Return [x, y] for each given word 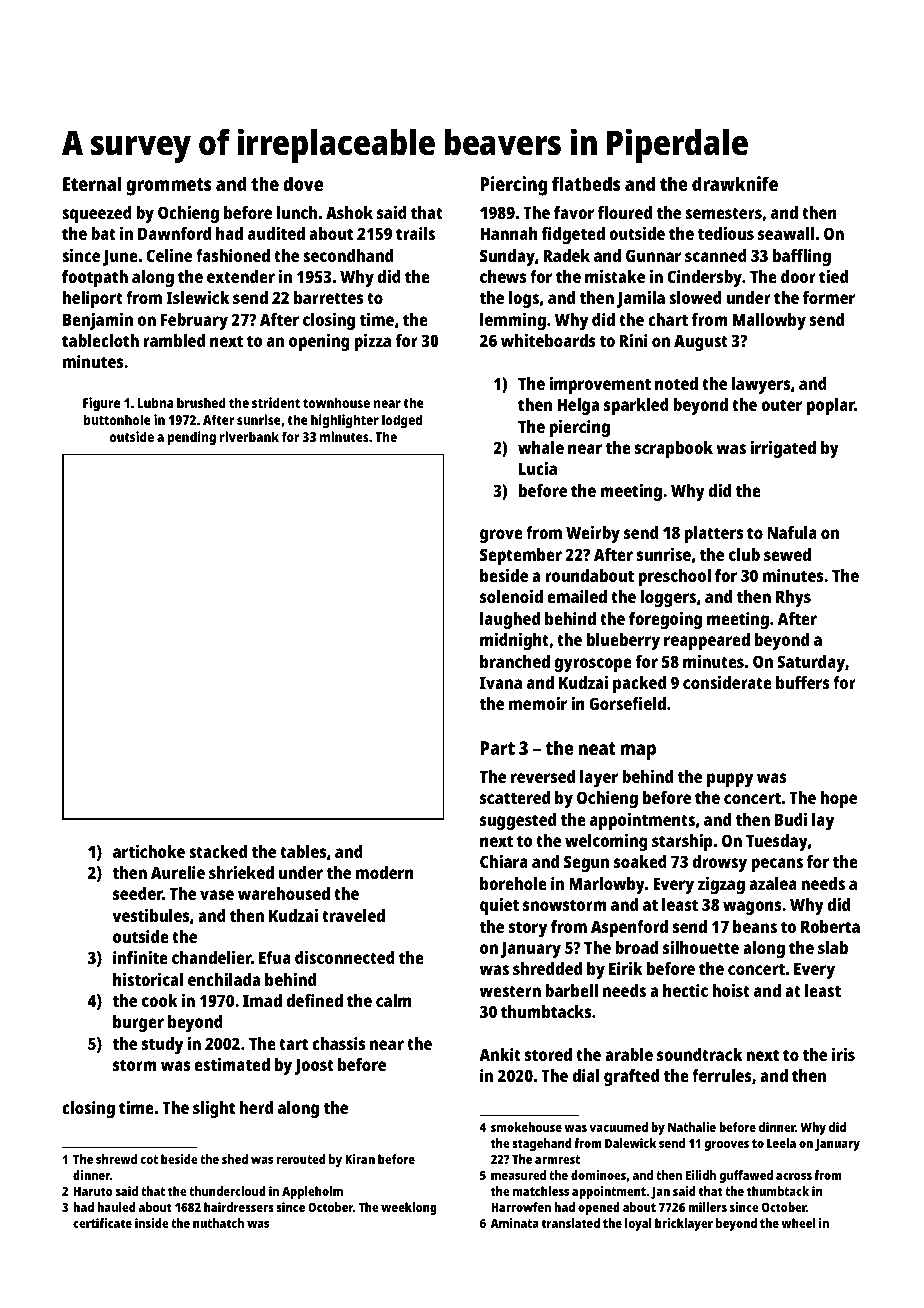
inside [152, 1223]
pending [191, 438]
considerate [727, 682]
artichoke [149, 851]
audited [276, 233]
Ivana [501, 683]
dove [303, 183]
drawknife [735, 183]
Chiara [504, 861]
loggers [668, 598]
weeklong [409, 1208]
